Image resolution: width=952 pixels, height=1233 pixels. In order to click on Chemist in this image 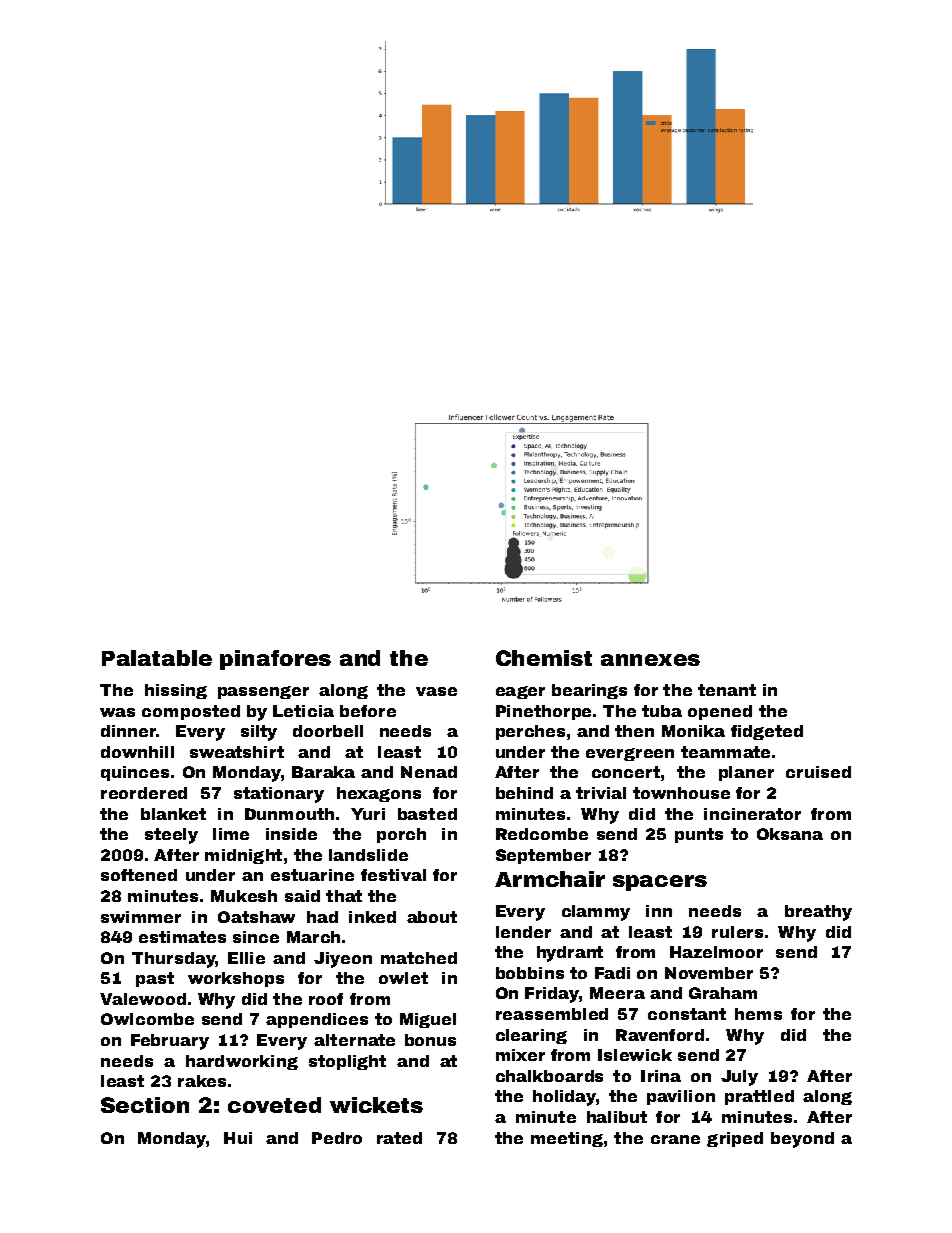, I will do `click(544, 658)`.
